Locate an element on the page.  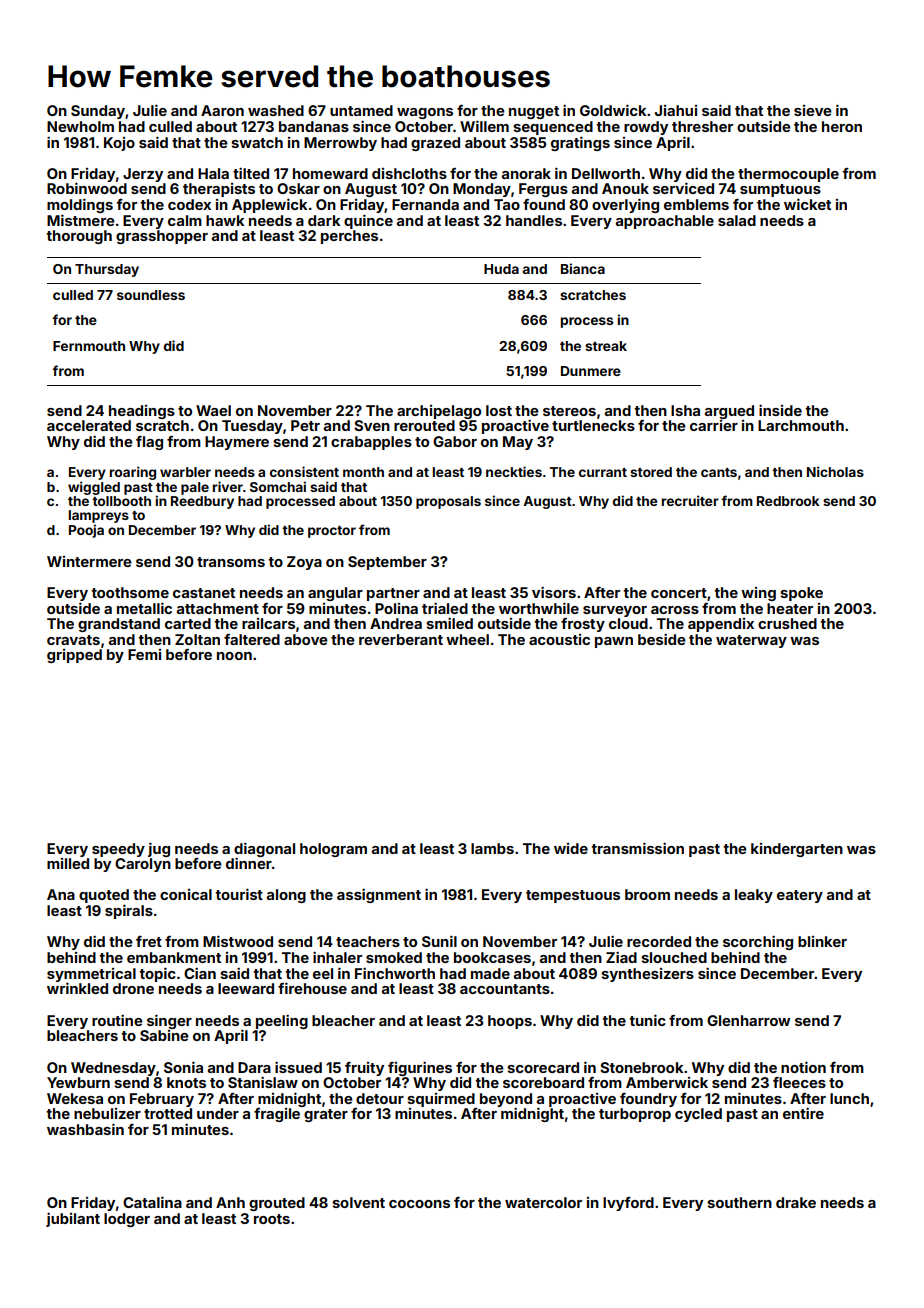
washed is located at coordinates (276, 110).
